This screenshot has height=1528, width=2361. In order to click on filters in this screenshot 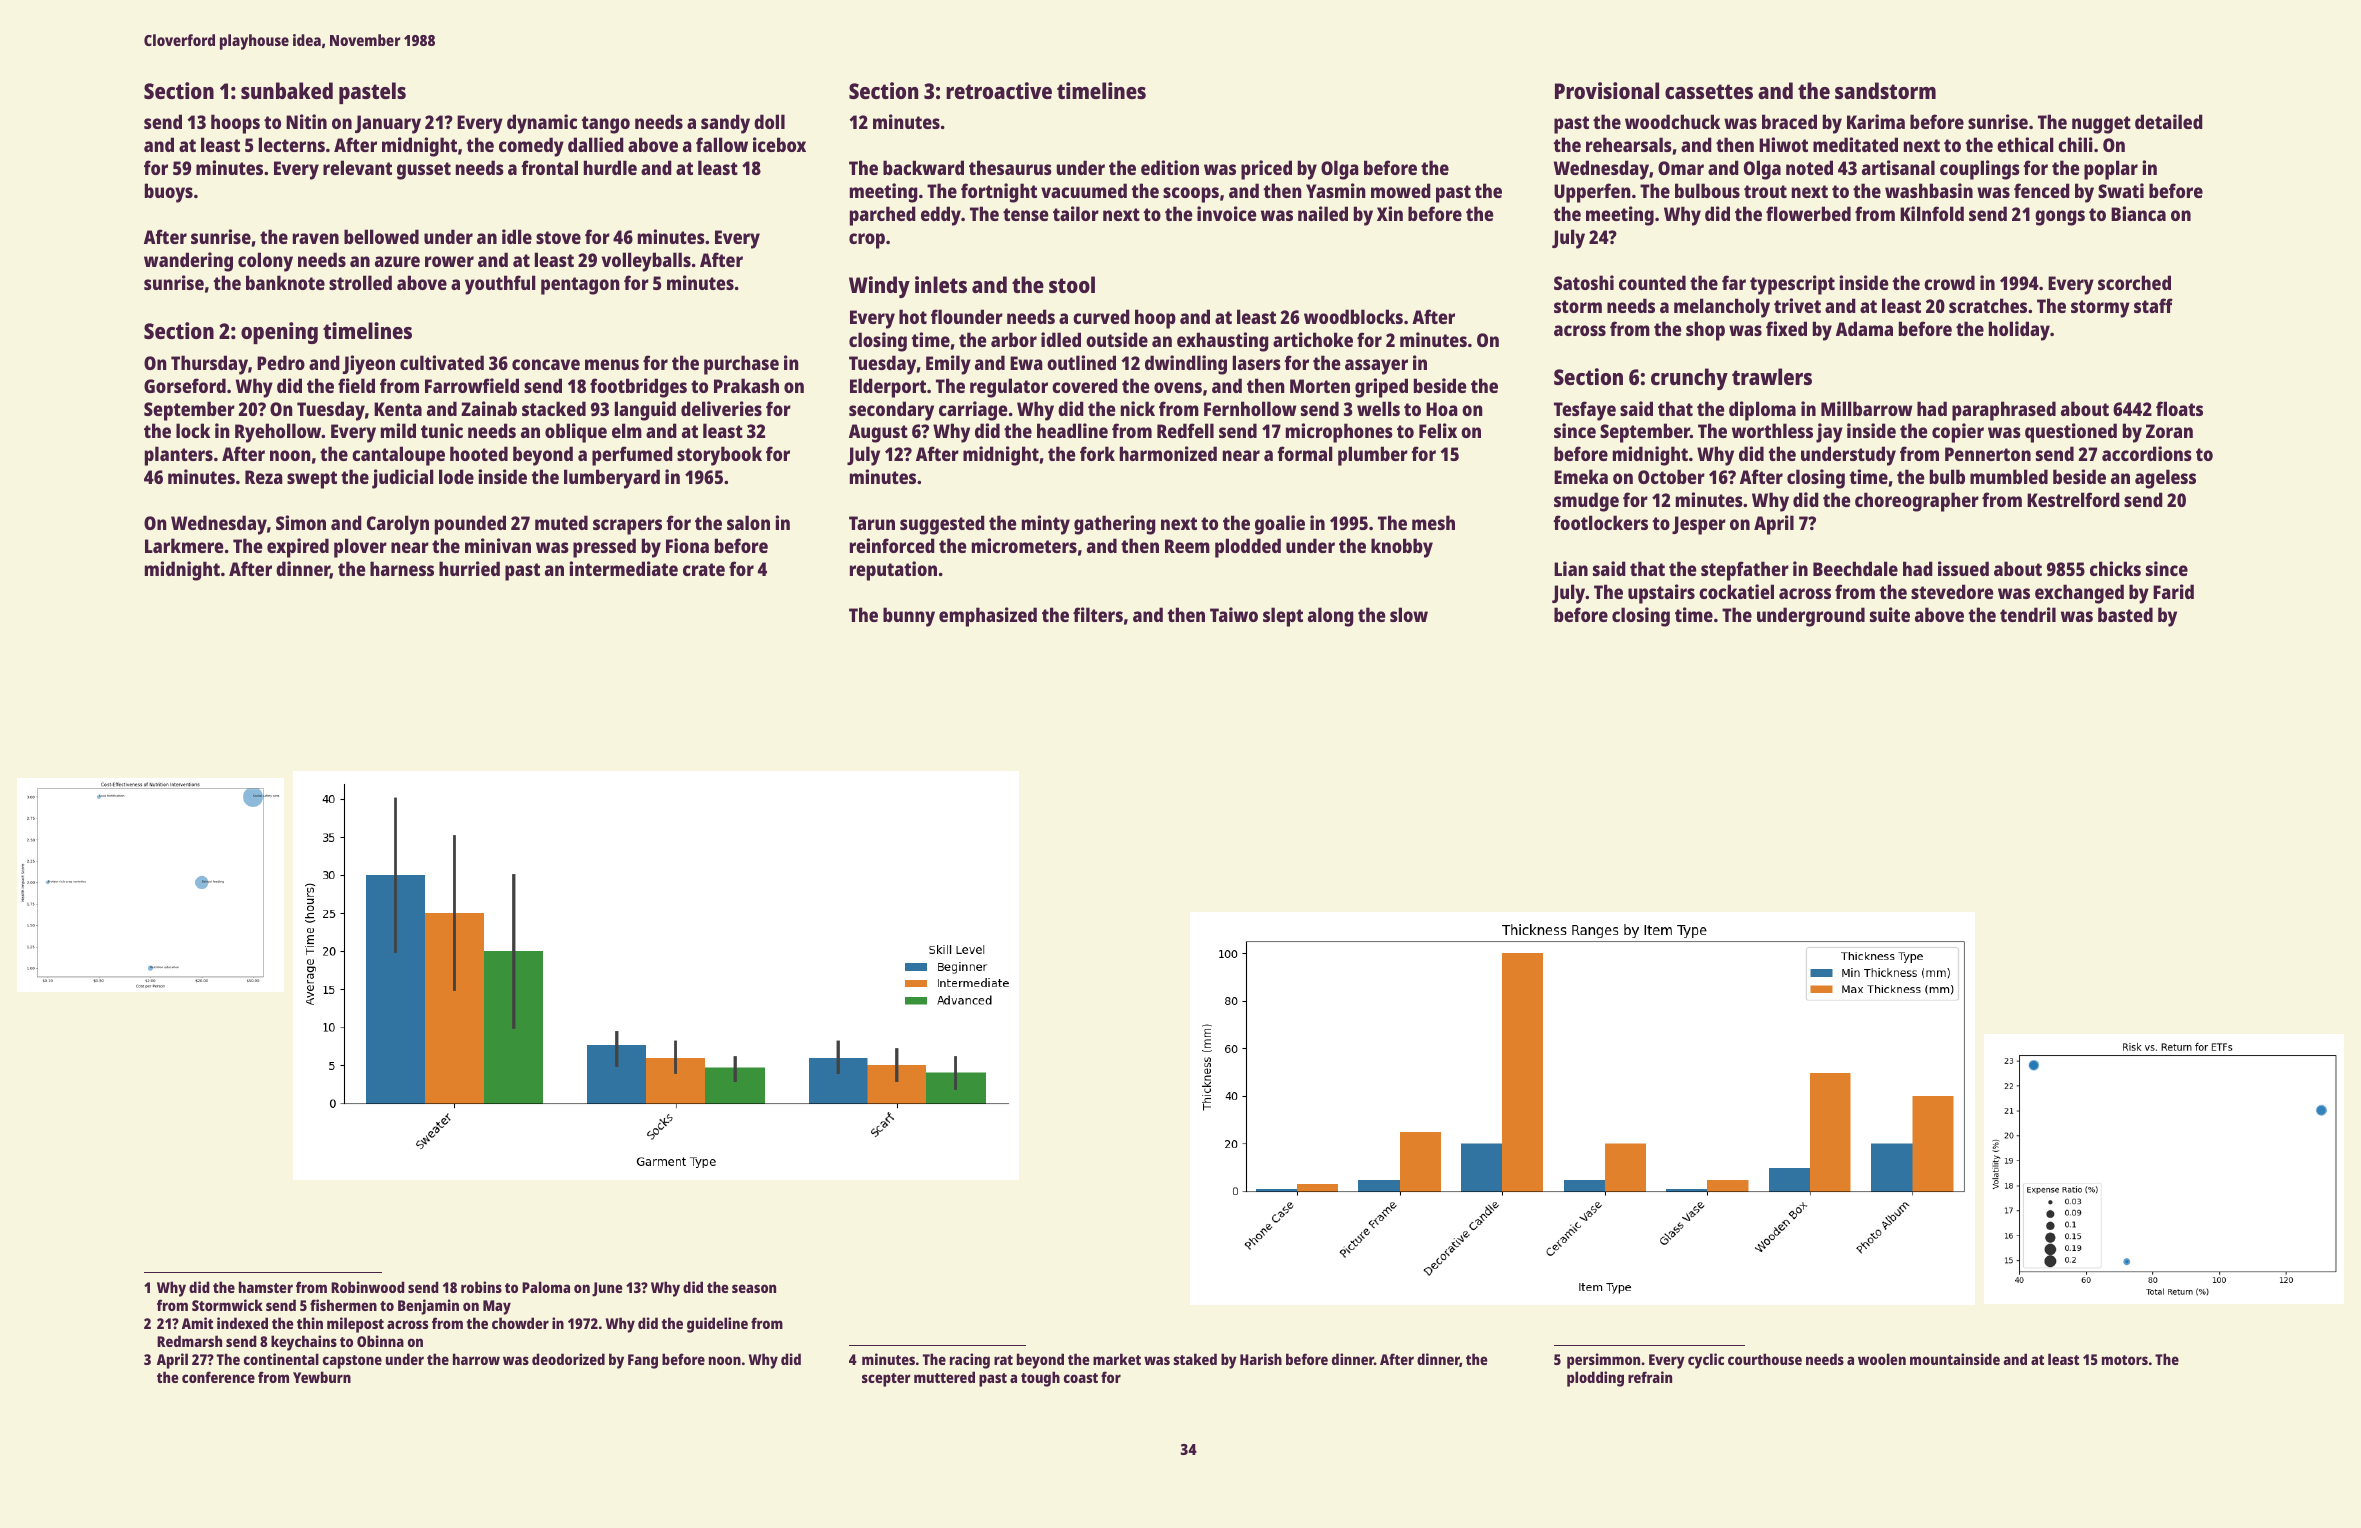, I will do `click(1098, 614)`.
